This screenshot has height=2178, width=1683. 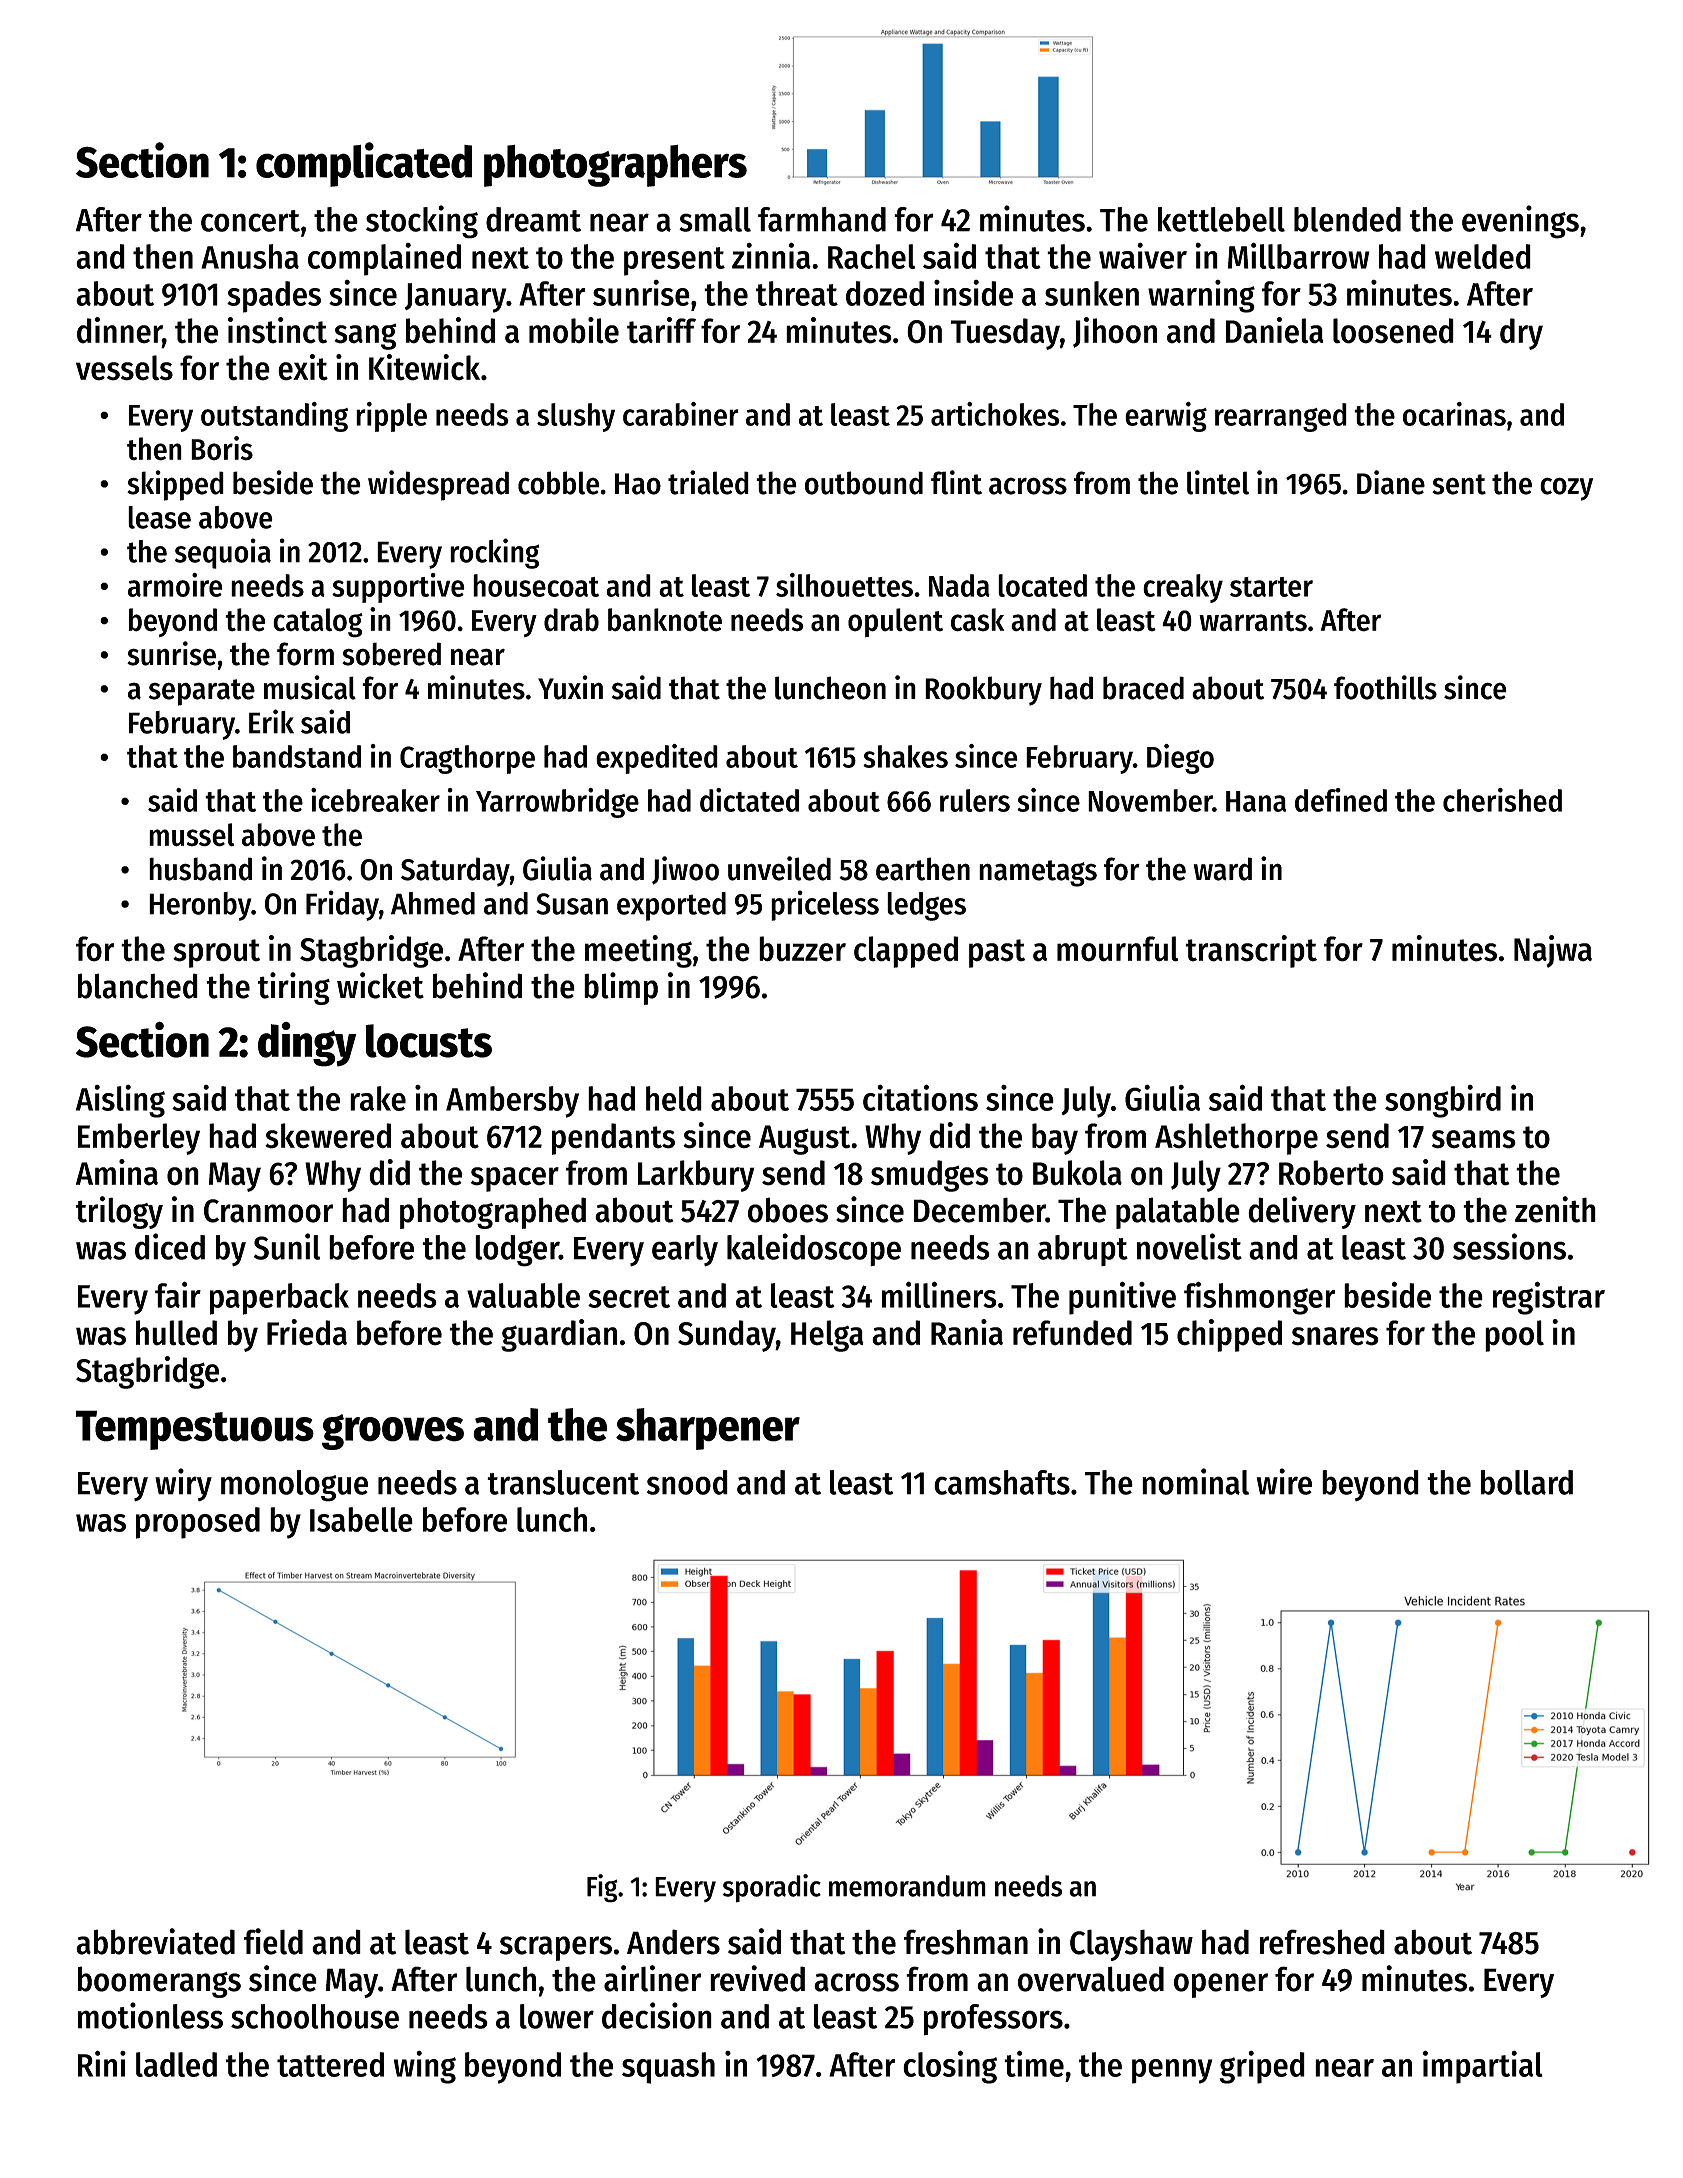 I want to click on evenings, so click(x=1520, y=222).
